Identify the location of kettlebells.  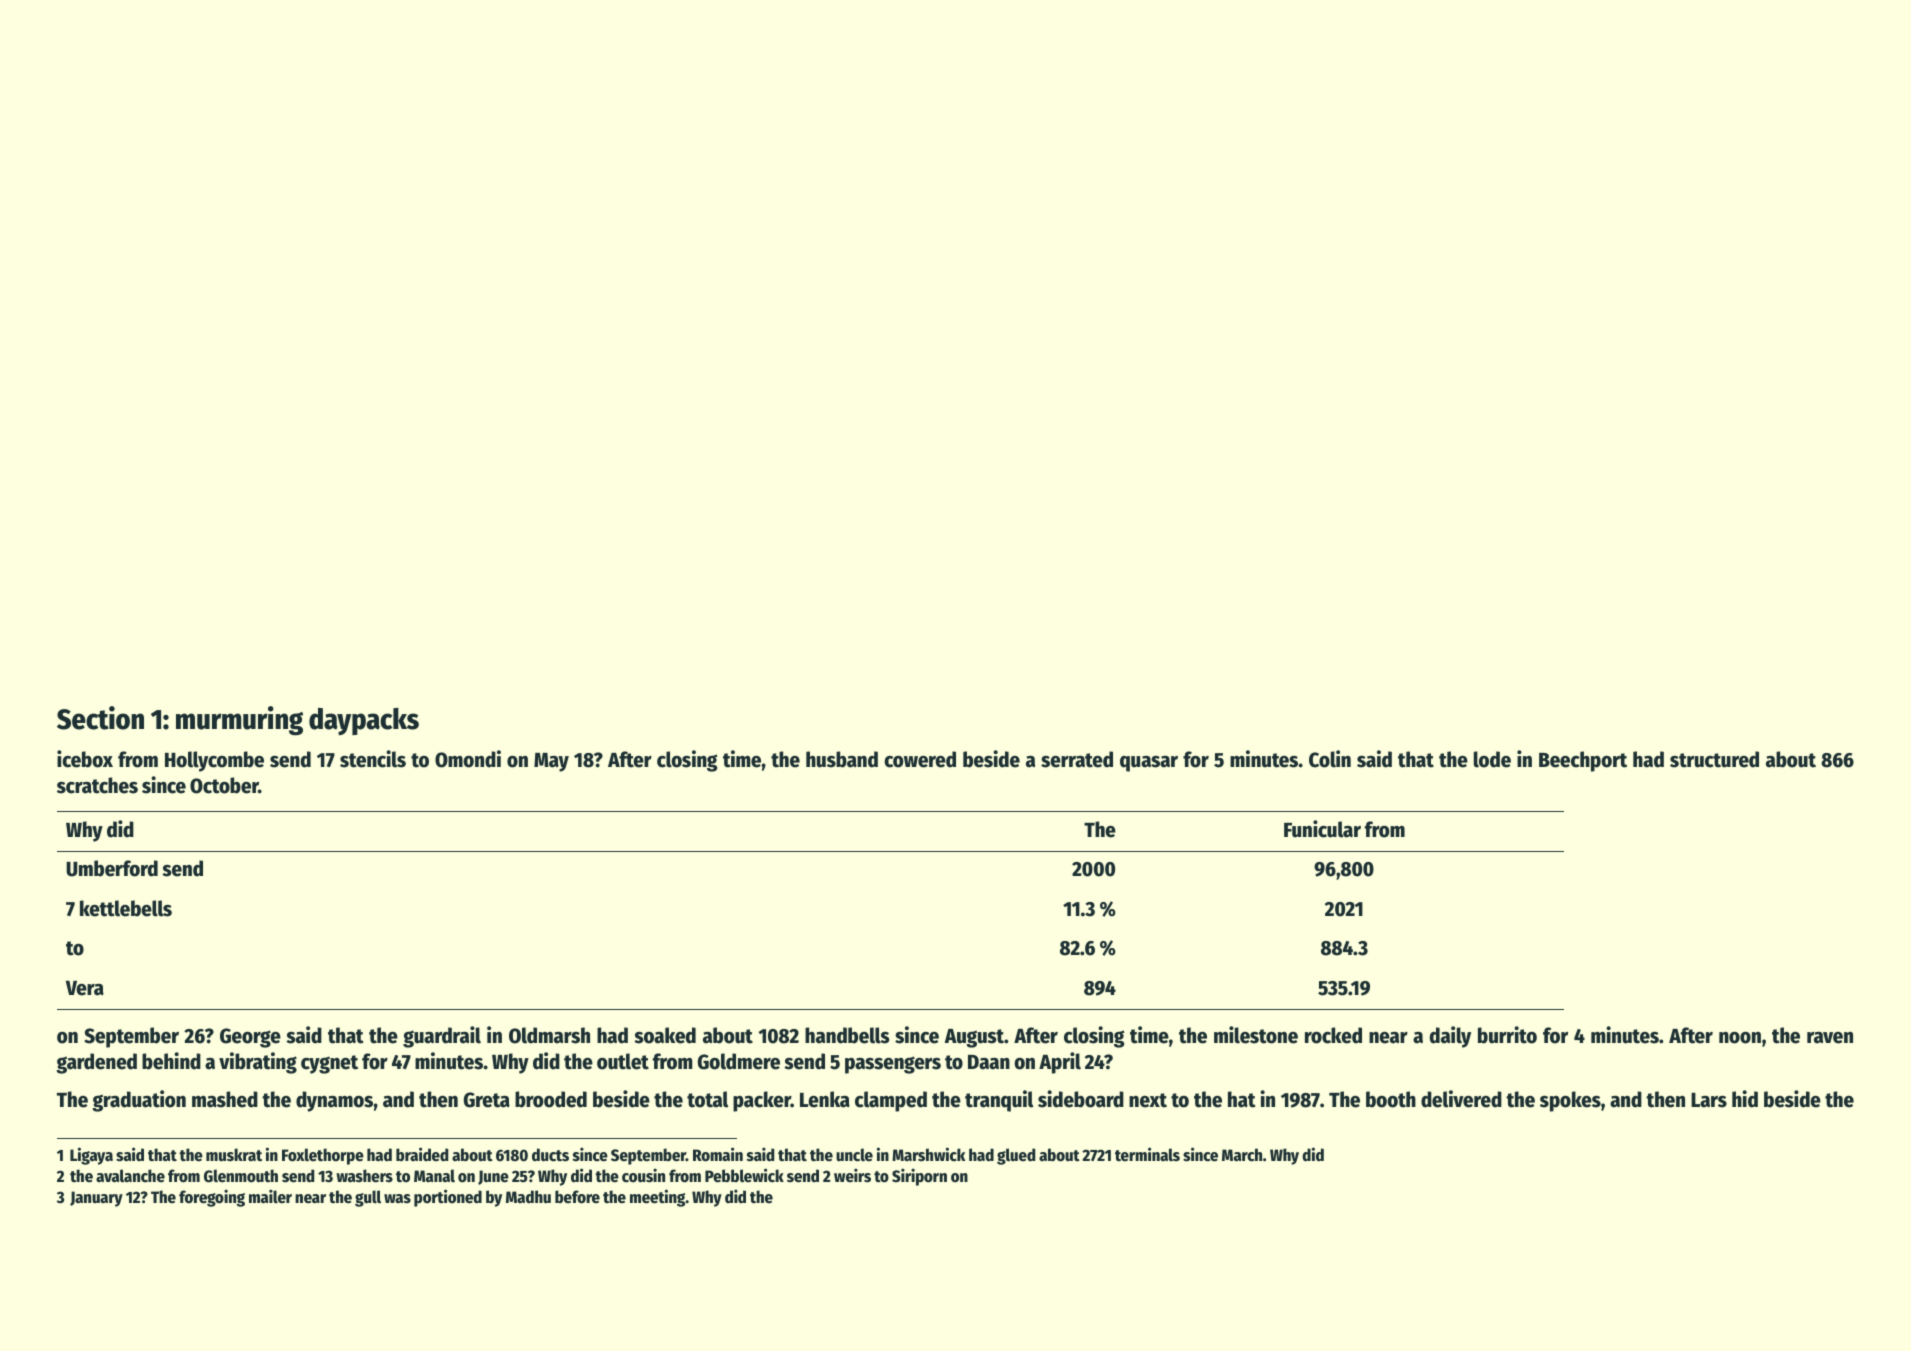
(126, 908).
